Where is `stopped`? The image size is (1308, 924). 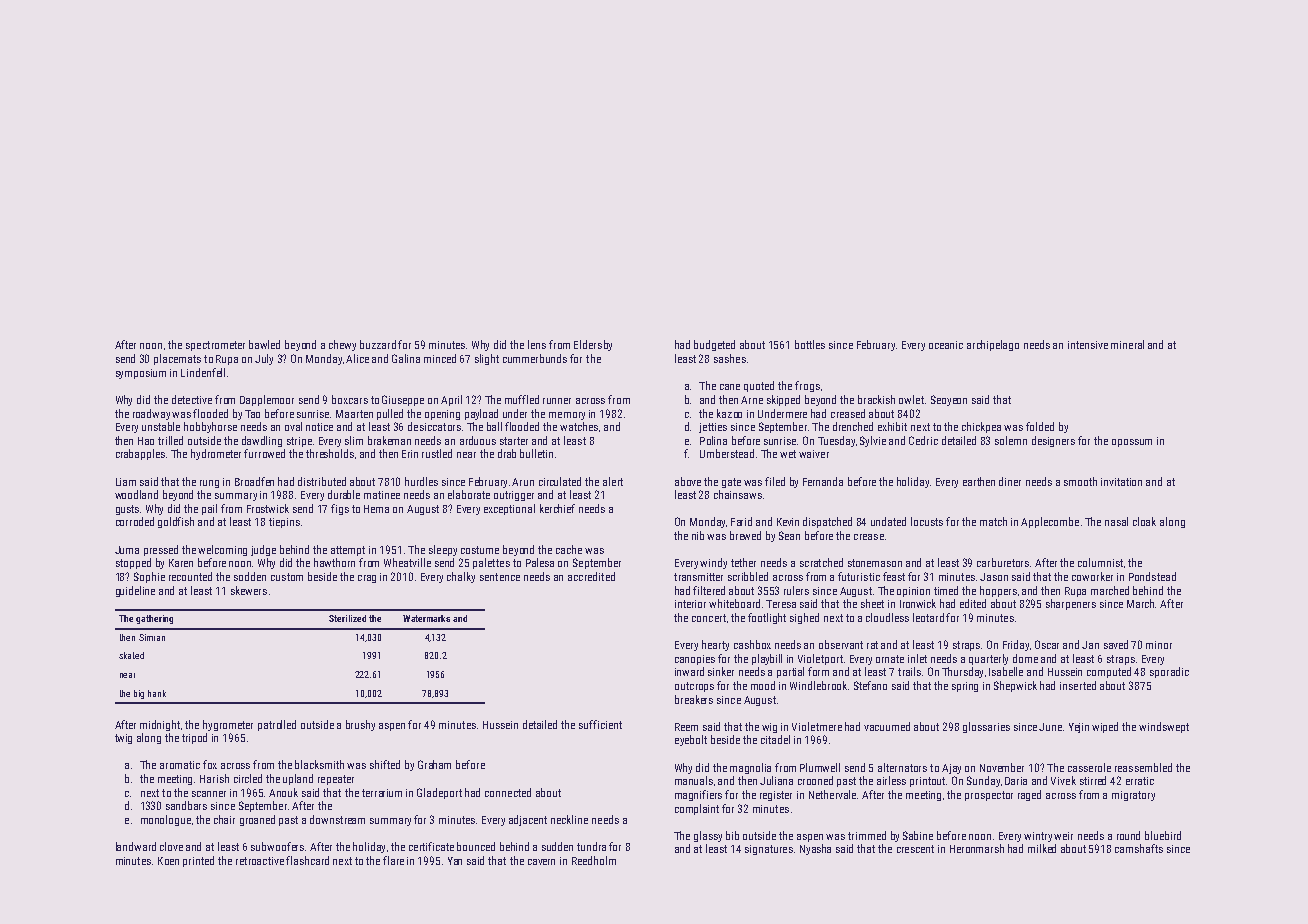 stopped is located at coordinates (133, 563).
